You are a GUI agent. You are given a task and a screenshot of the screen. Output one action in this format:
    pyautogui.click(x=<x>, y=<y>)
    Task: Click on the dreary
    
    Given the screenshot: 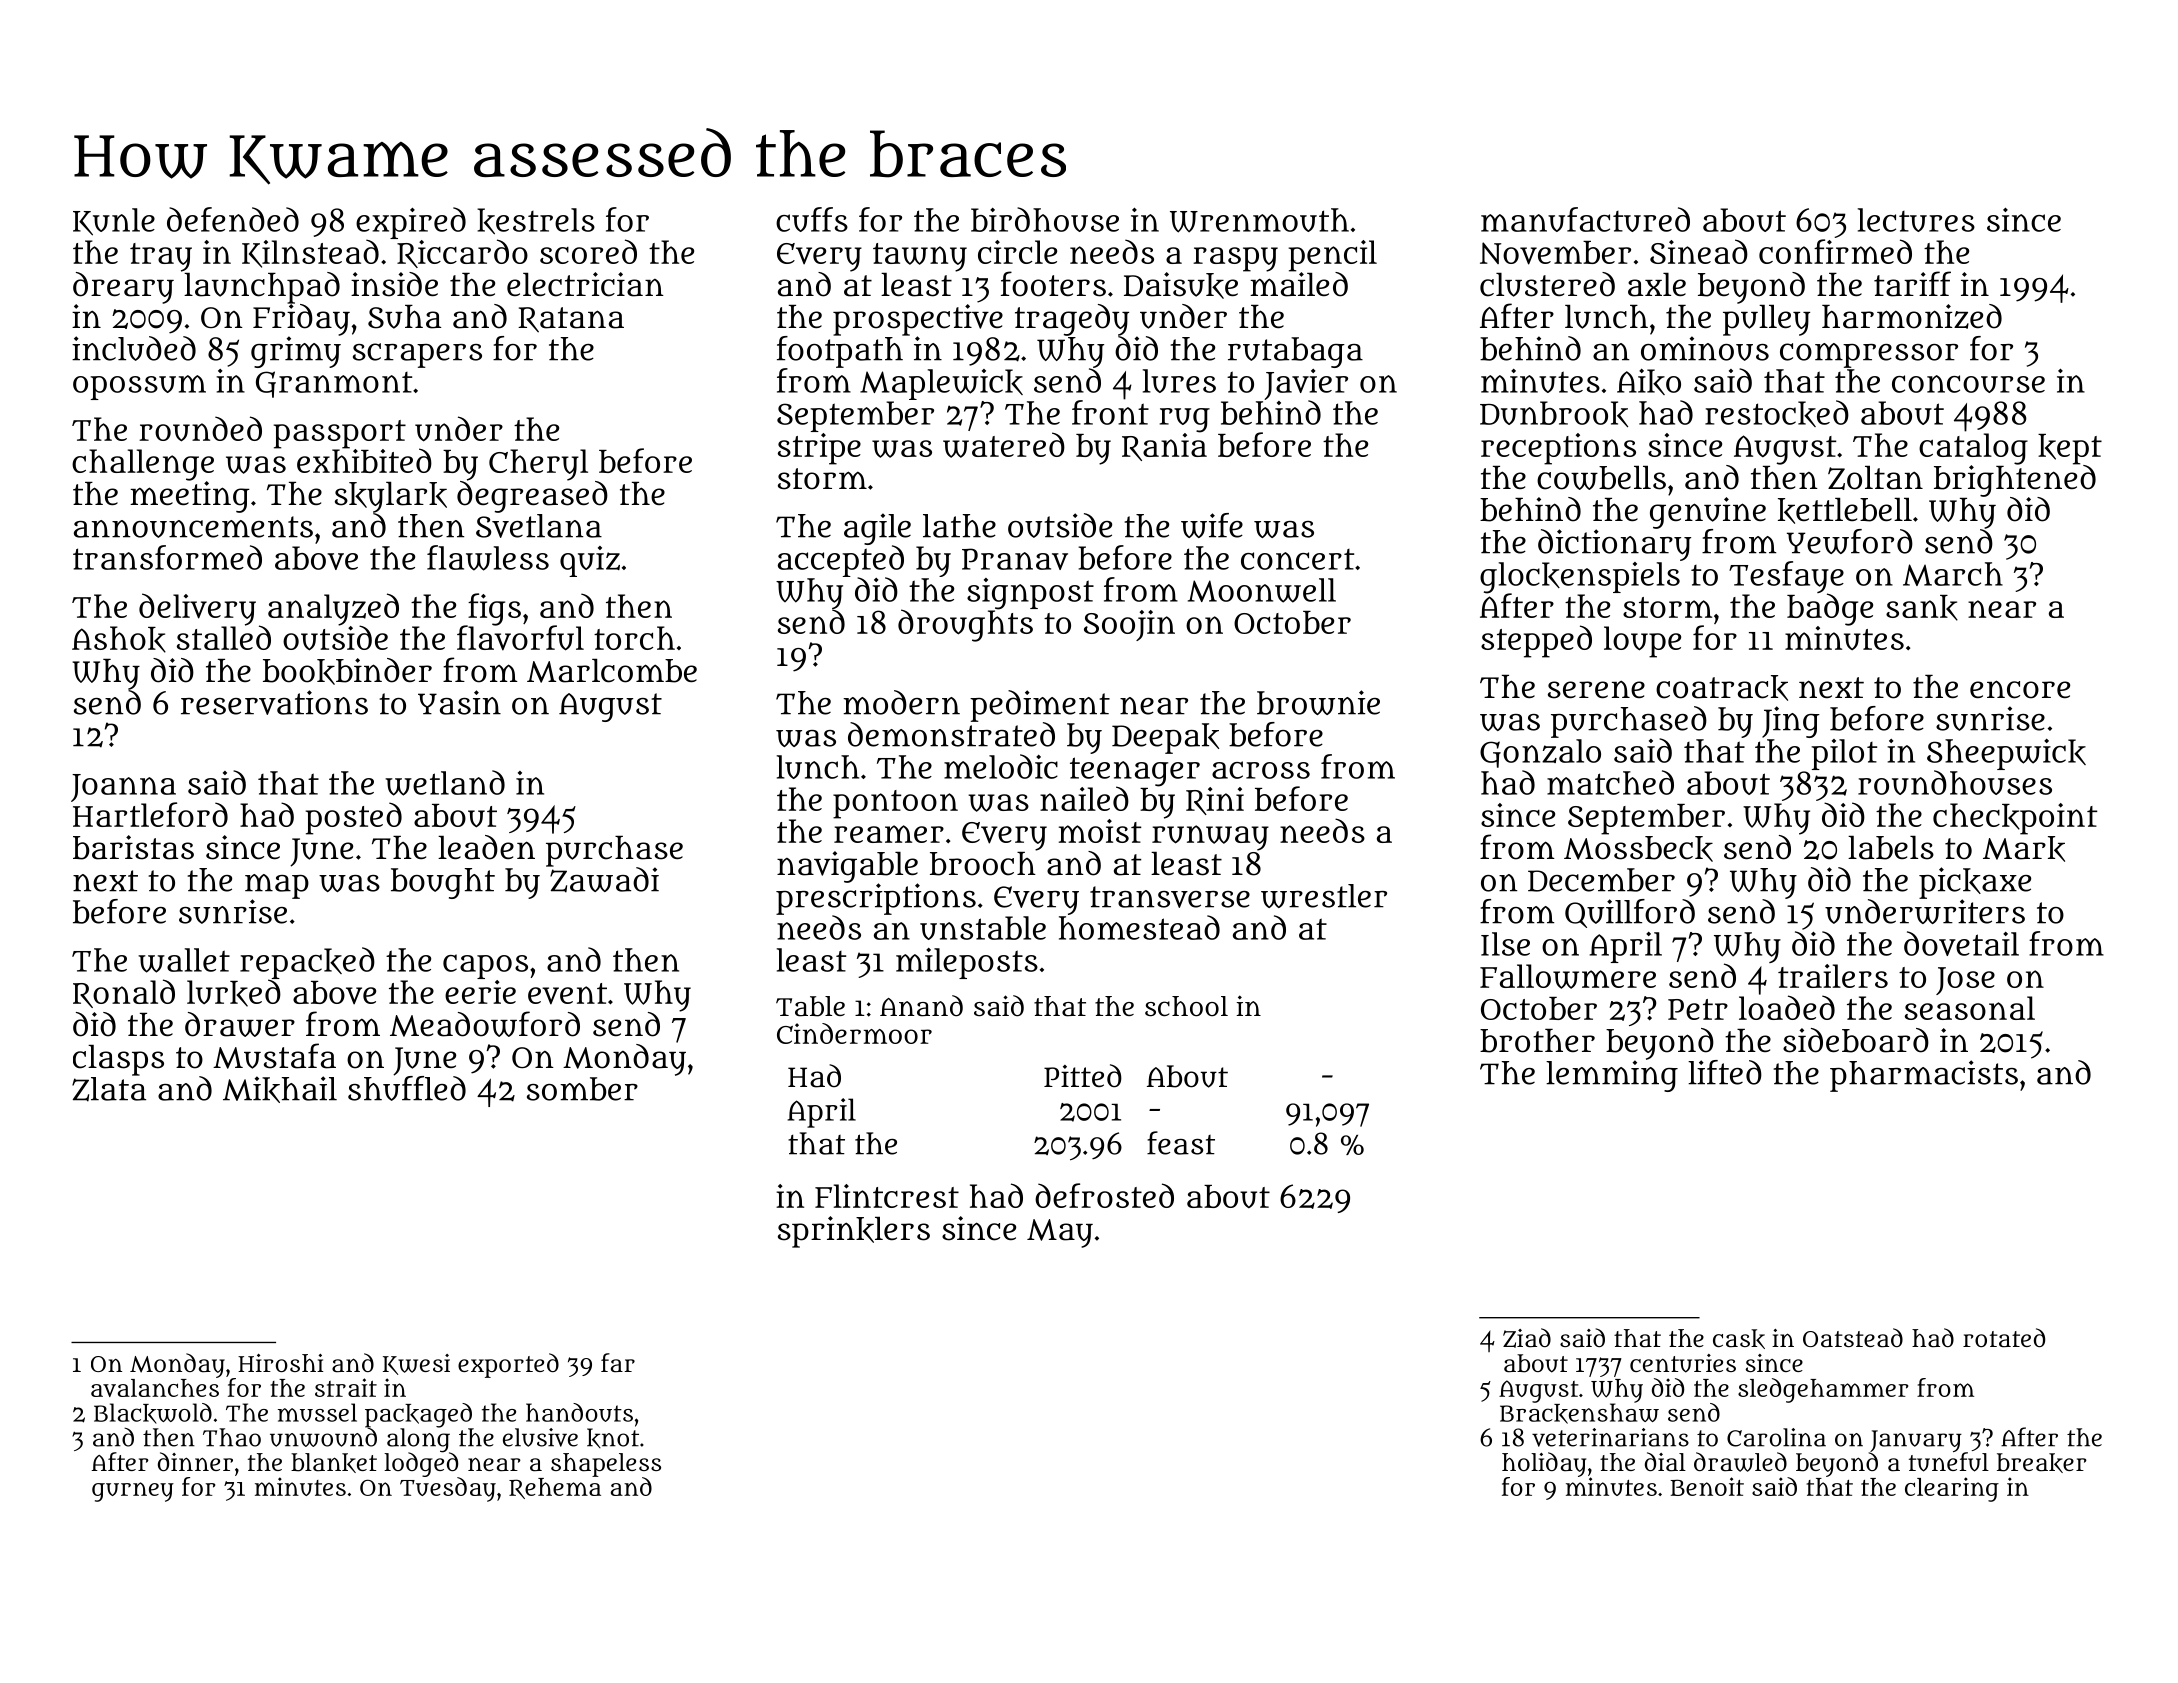 What is the action you would take?
    pyautogui.click(x=123, y=288)
